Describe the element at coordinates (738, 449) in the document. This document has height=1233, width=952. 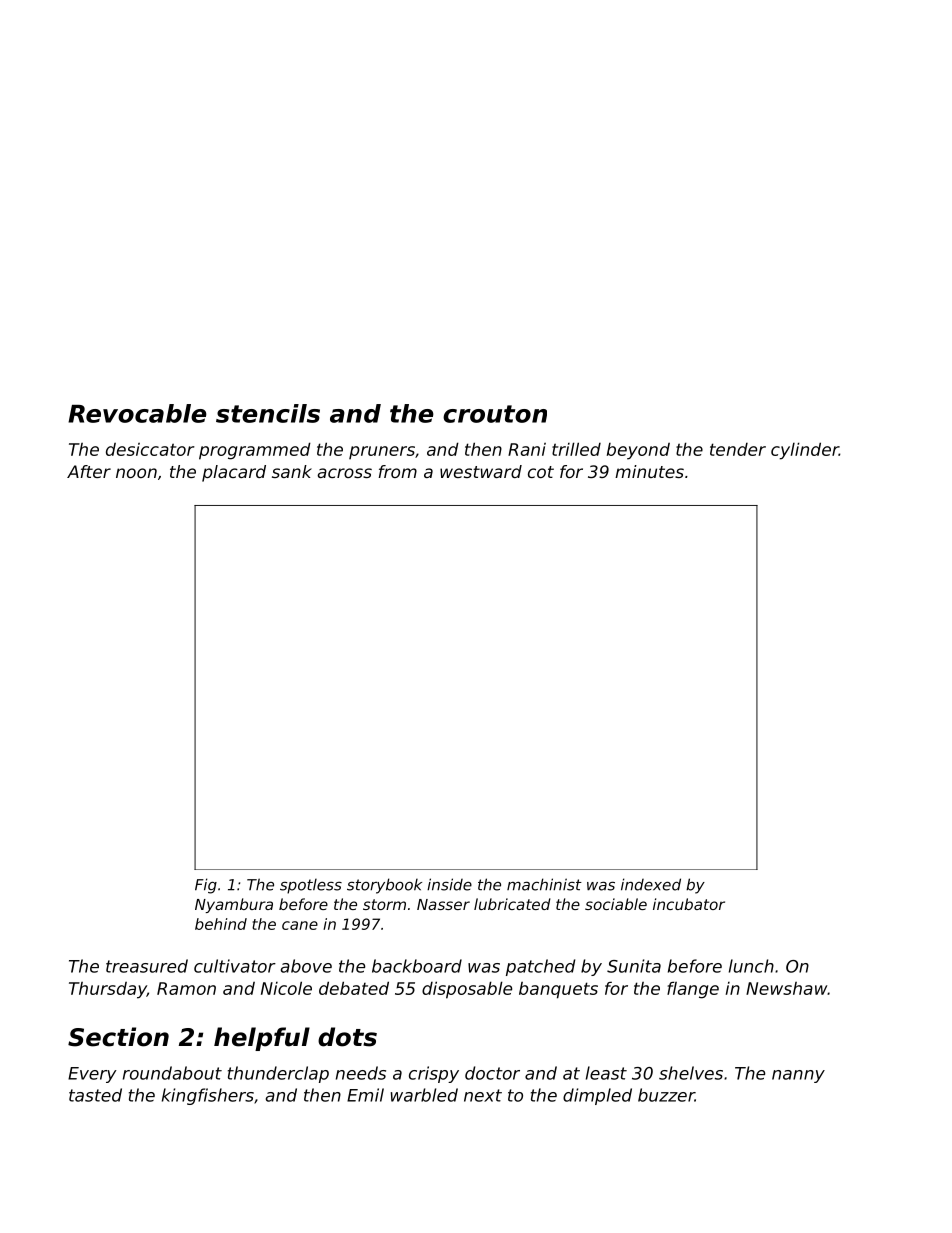
I see `tender` at that location.
